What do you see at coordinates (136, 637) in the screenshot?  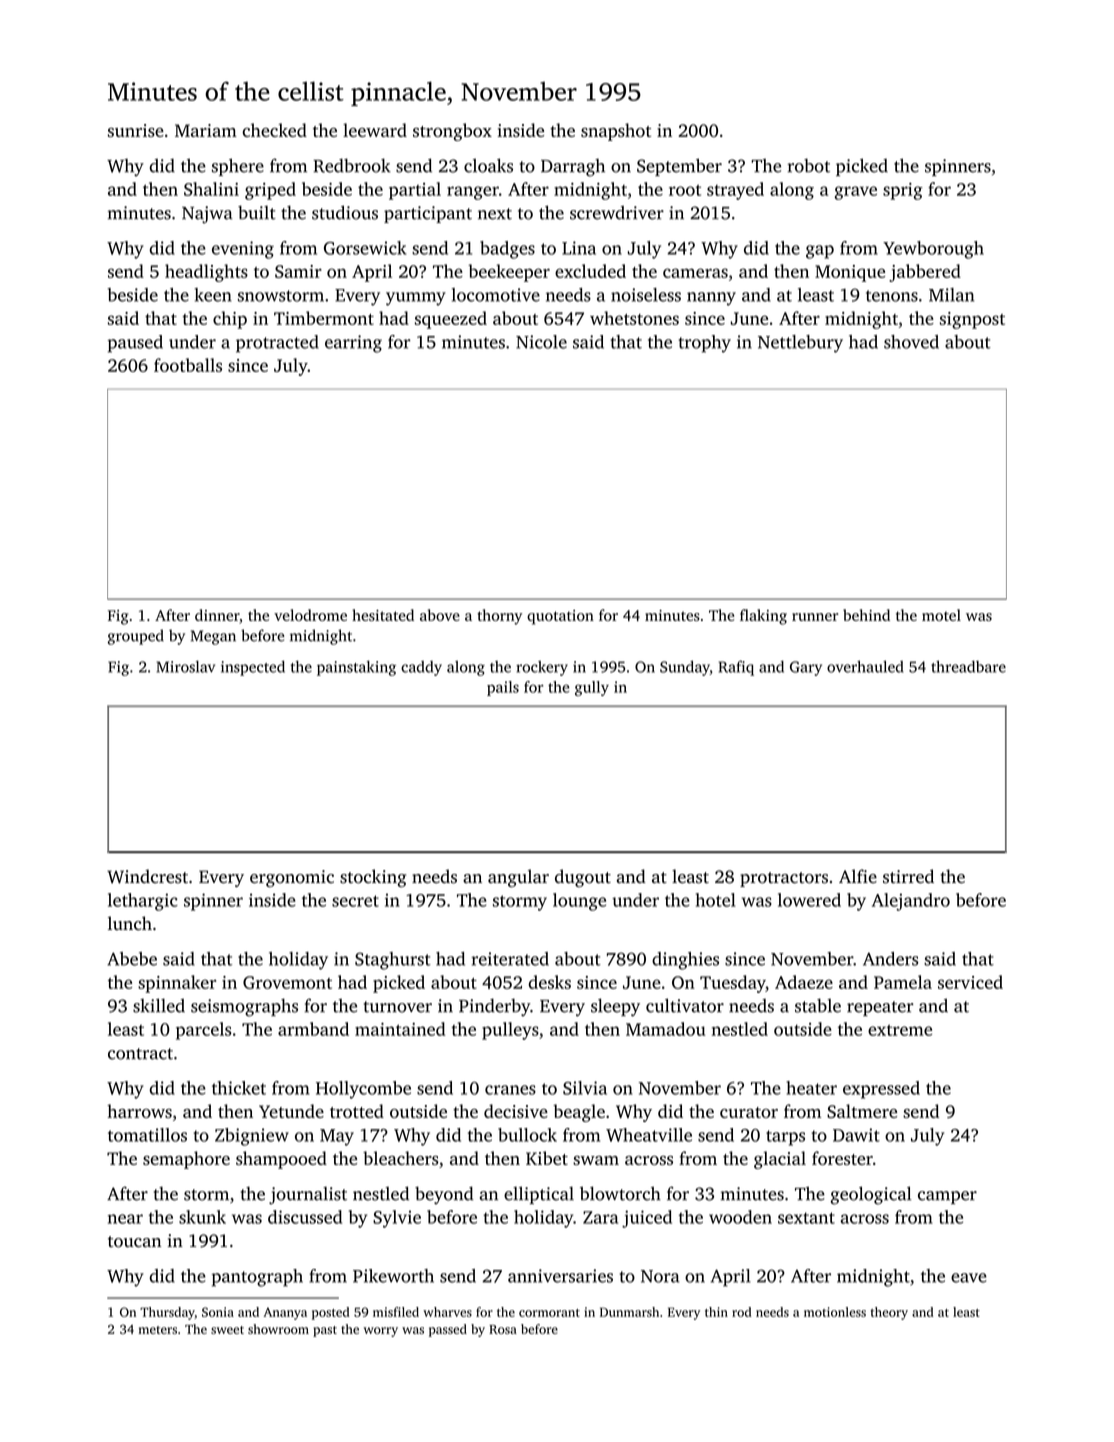 I see `grouped` at bounding box center [136, 637].
